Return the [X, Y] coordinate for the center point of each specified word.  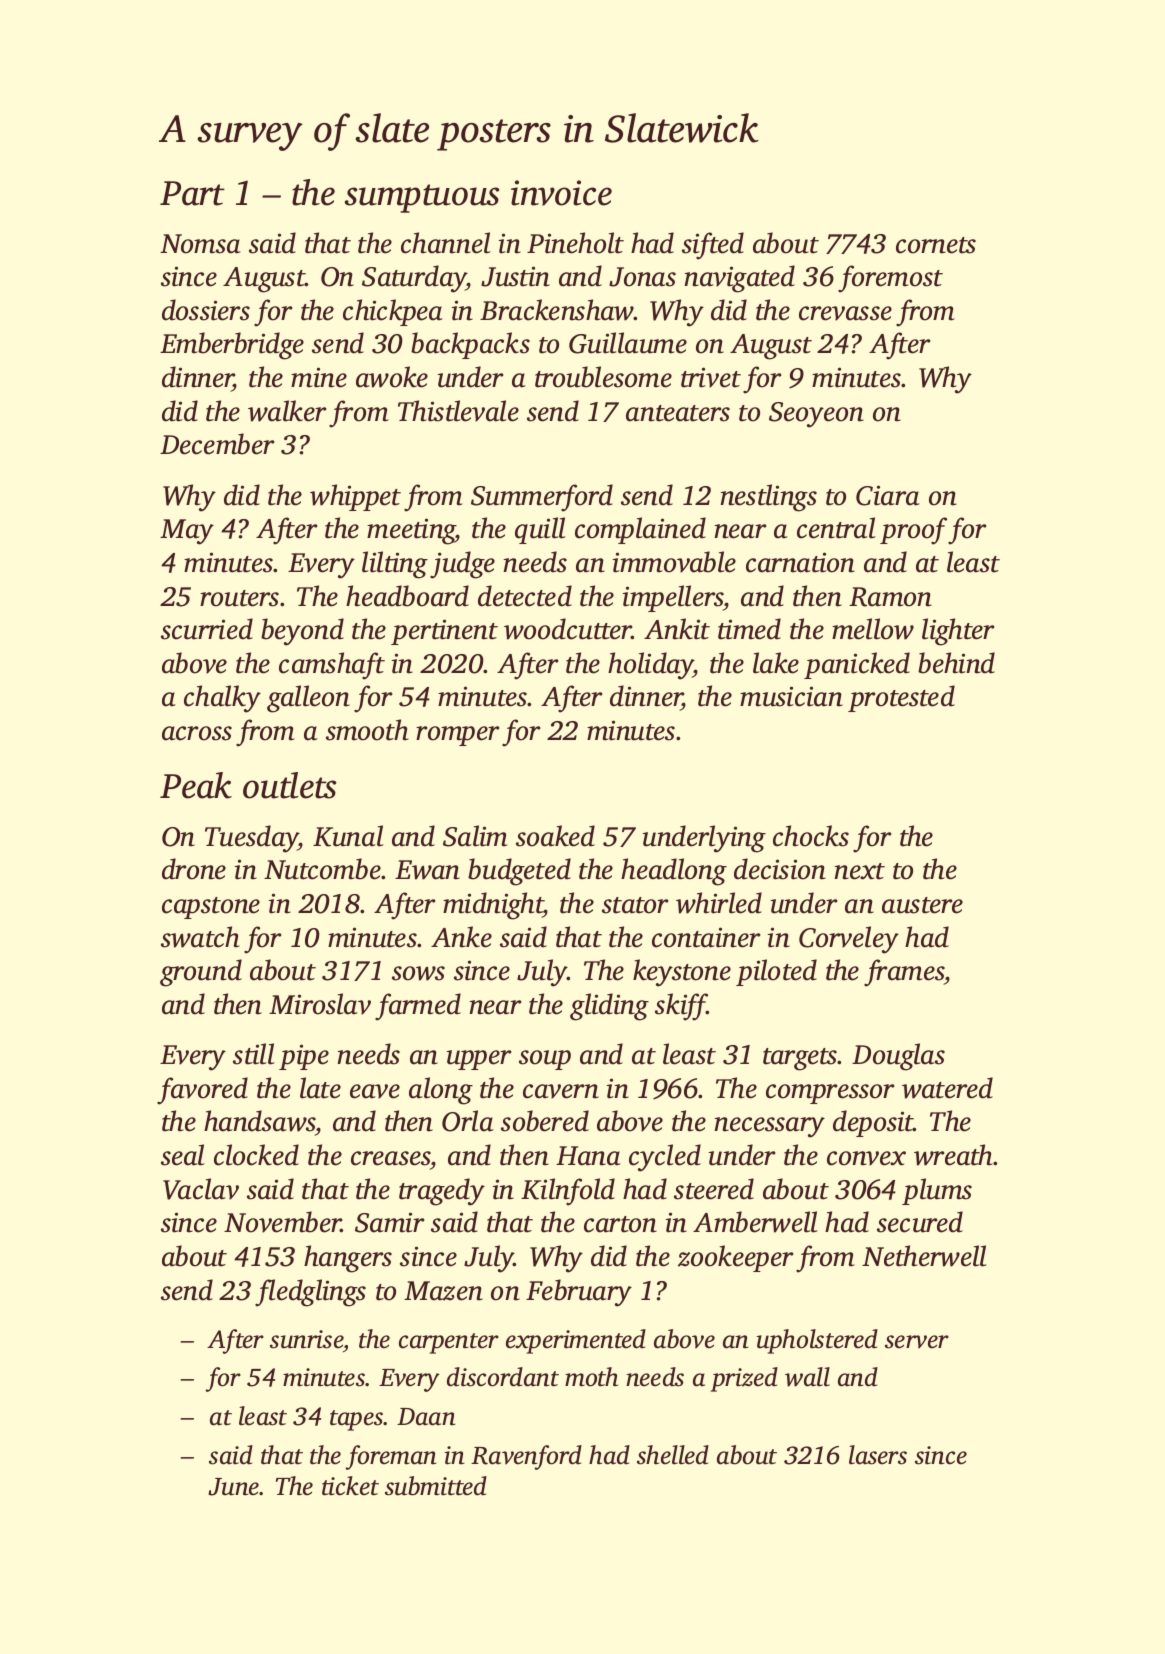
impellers [673, 598]
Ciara [888, 495]
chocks [811, 836]
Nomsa [200, 244]
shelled [673, 1455]
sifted [713, 246]
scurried [207, 629]
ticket [350, 1486]
